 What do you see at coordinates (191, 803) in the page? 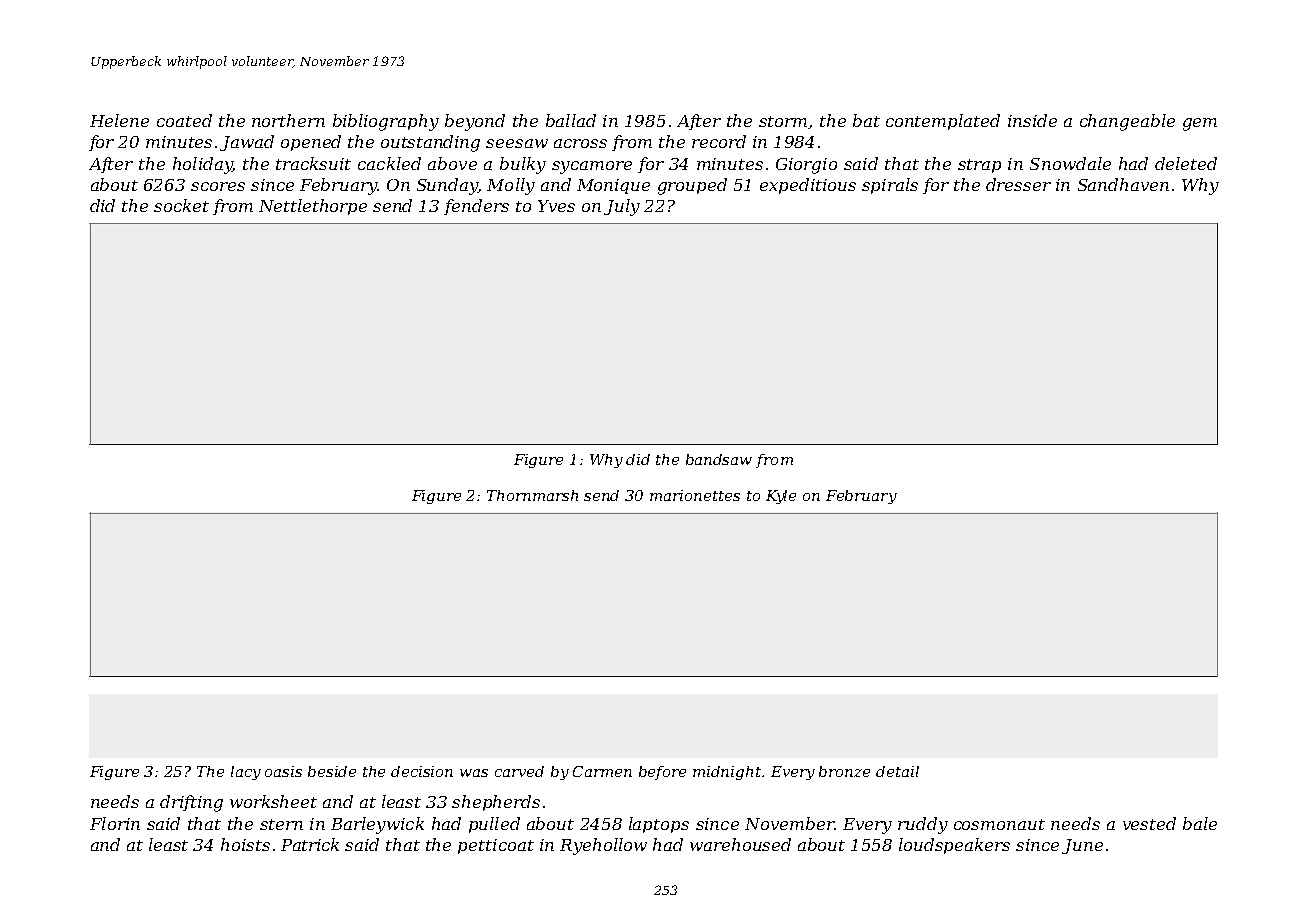
I see `drifting` at bounding box center [191, 803].
